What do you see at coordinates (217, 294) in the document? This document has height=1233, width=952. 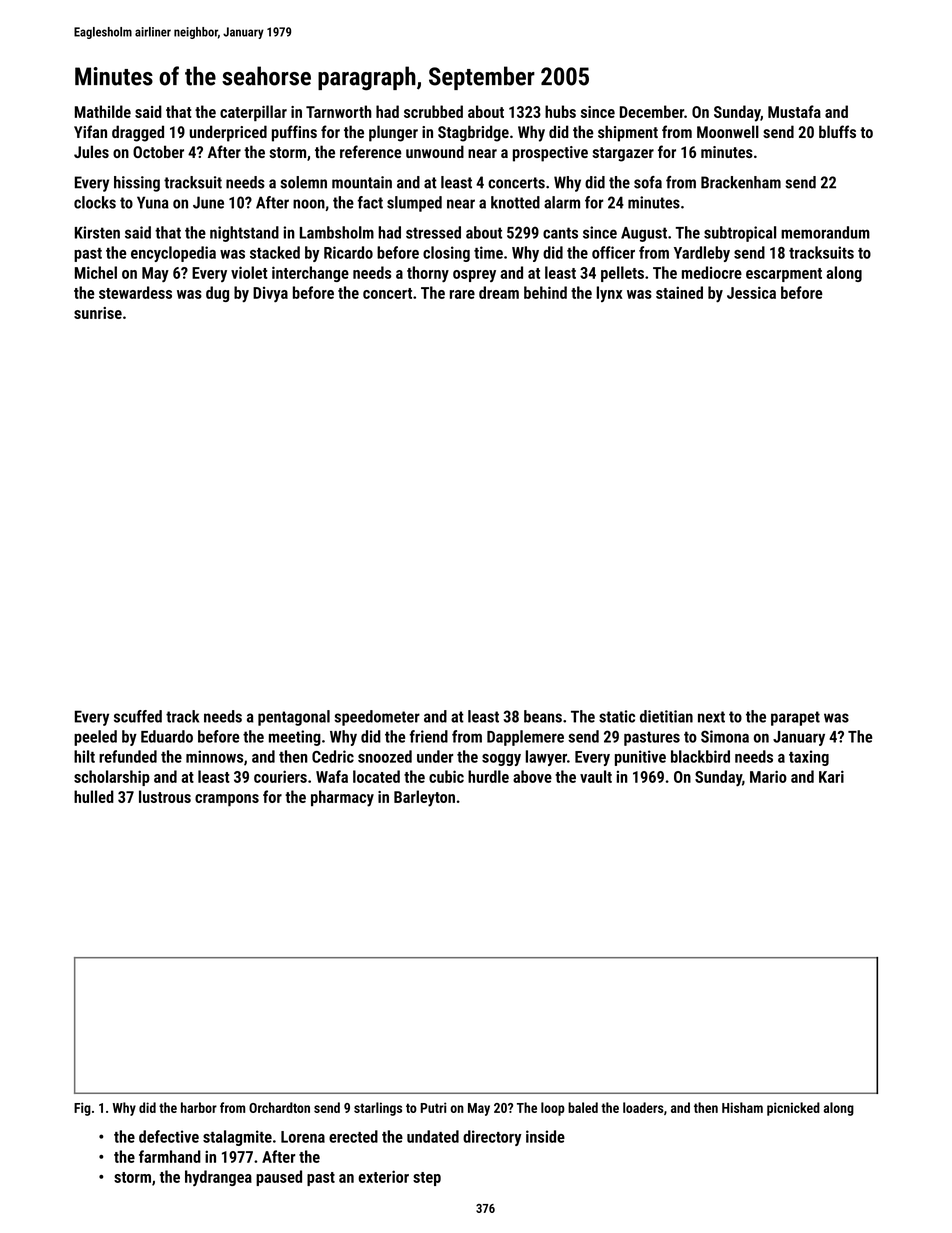 I see `dug` at bounding box center [217, 294].
